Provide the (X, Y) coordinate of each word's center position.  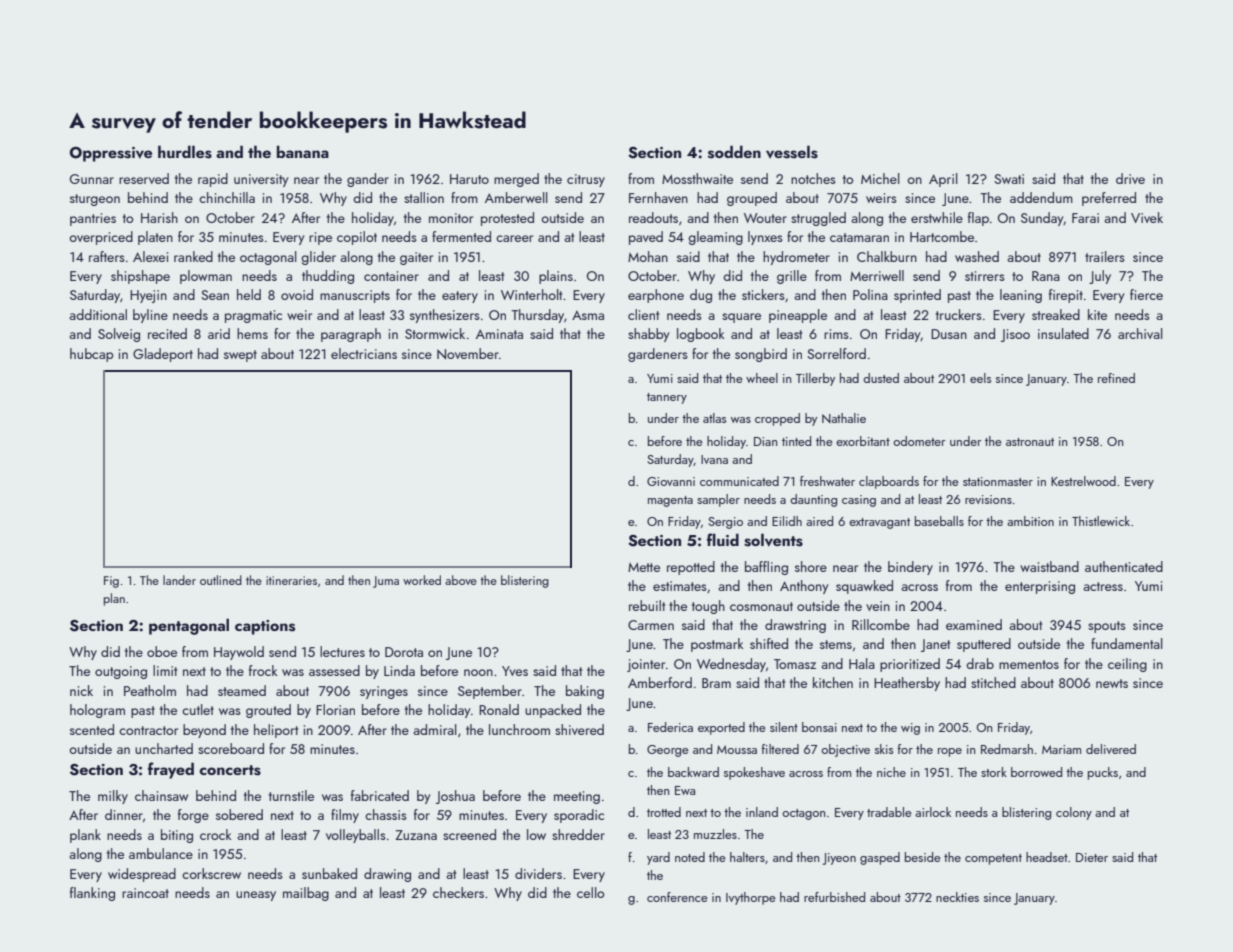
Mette (644, 567)
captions (265, 627)
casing (859, 501)
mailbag (306, 894)
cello (590, 892)
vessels (792, 152)
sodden (734, 152)
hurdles (185, 152)
